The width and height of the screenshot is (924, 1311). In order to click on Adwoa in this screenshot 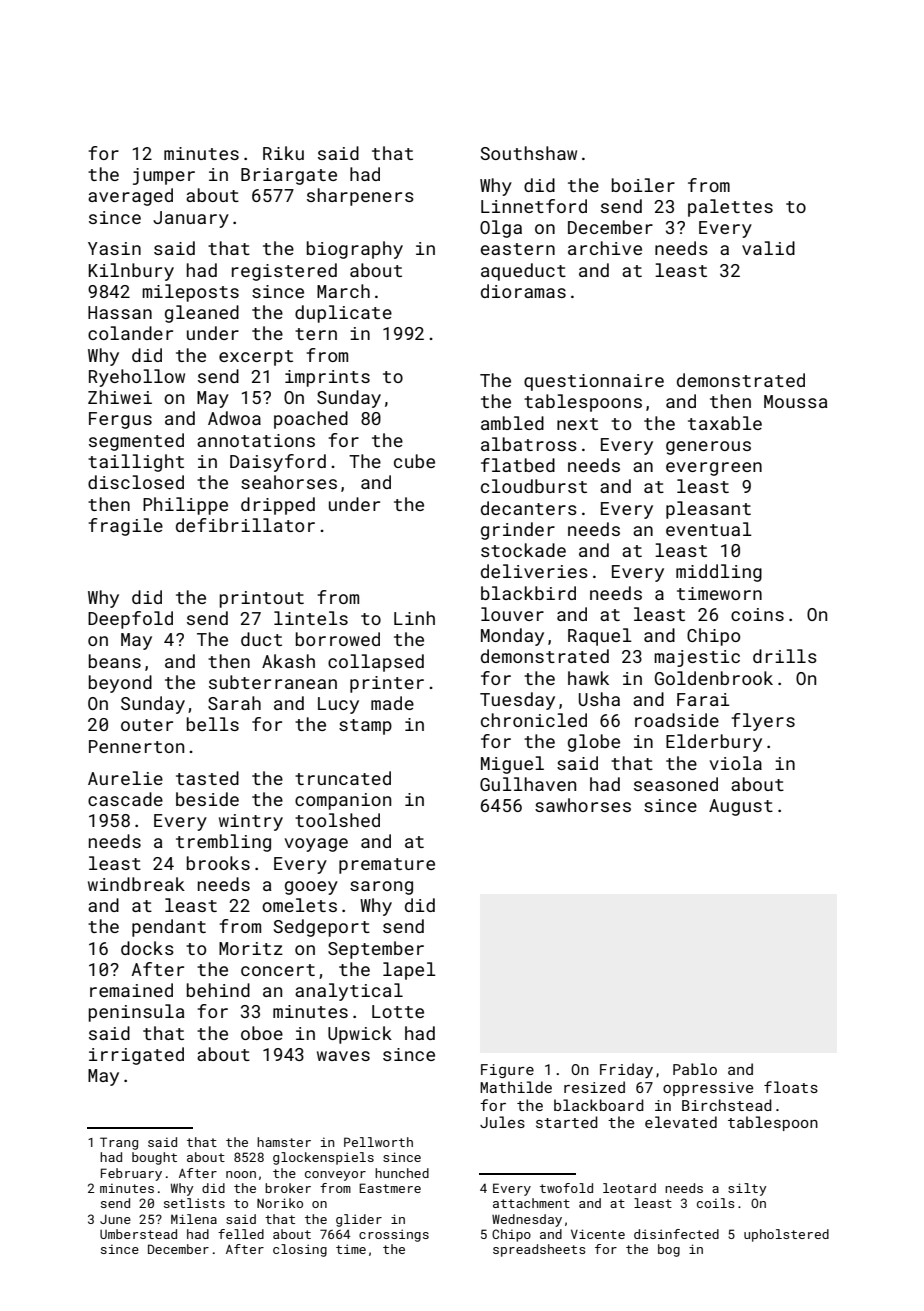, I will do `click(234, 418)`.
